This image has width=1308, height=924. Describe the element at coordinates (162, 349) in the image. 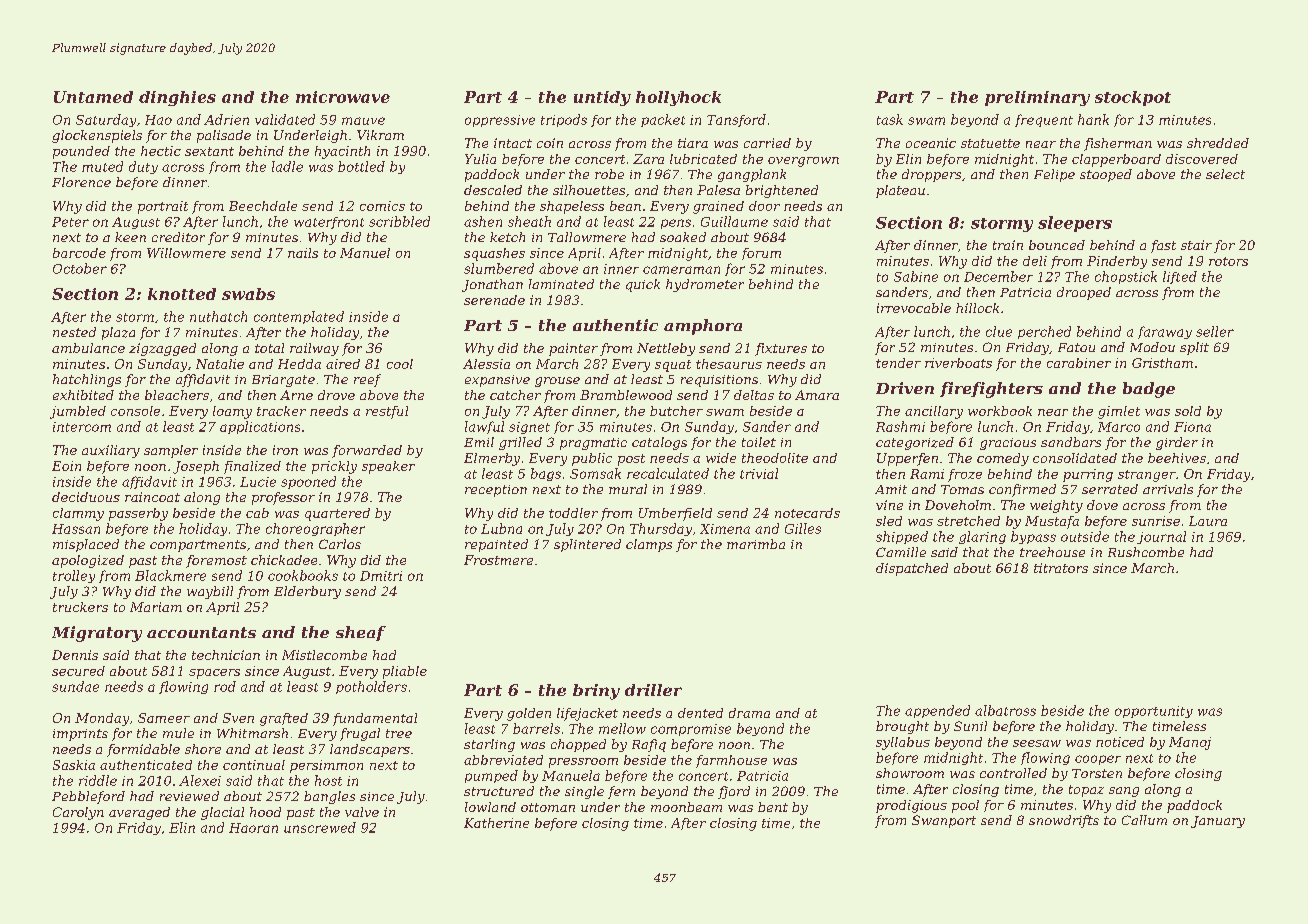

I see `zigzagged` at that location.
